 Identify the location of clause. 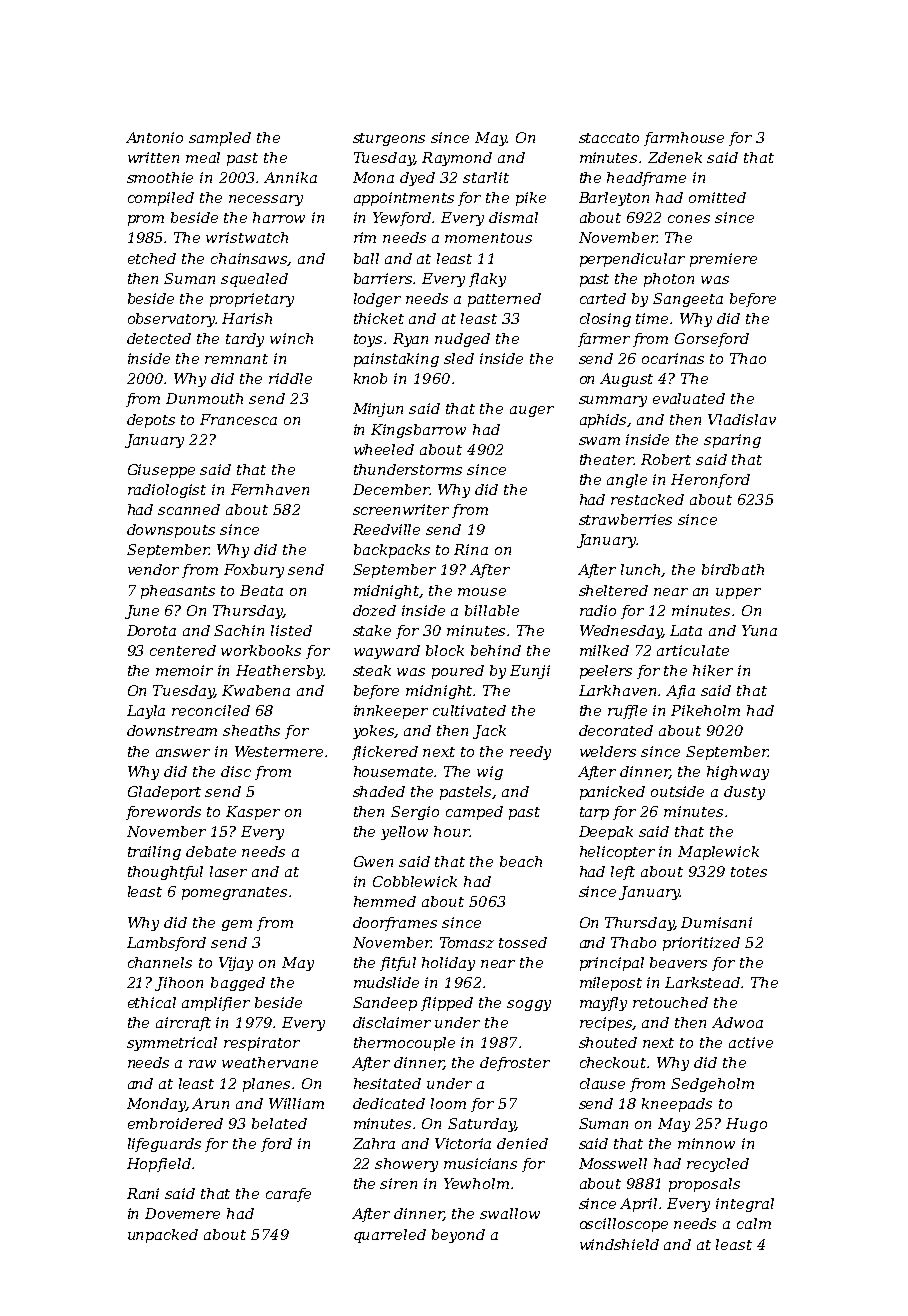
(602, 1083).
